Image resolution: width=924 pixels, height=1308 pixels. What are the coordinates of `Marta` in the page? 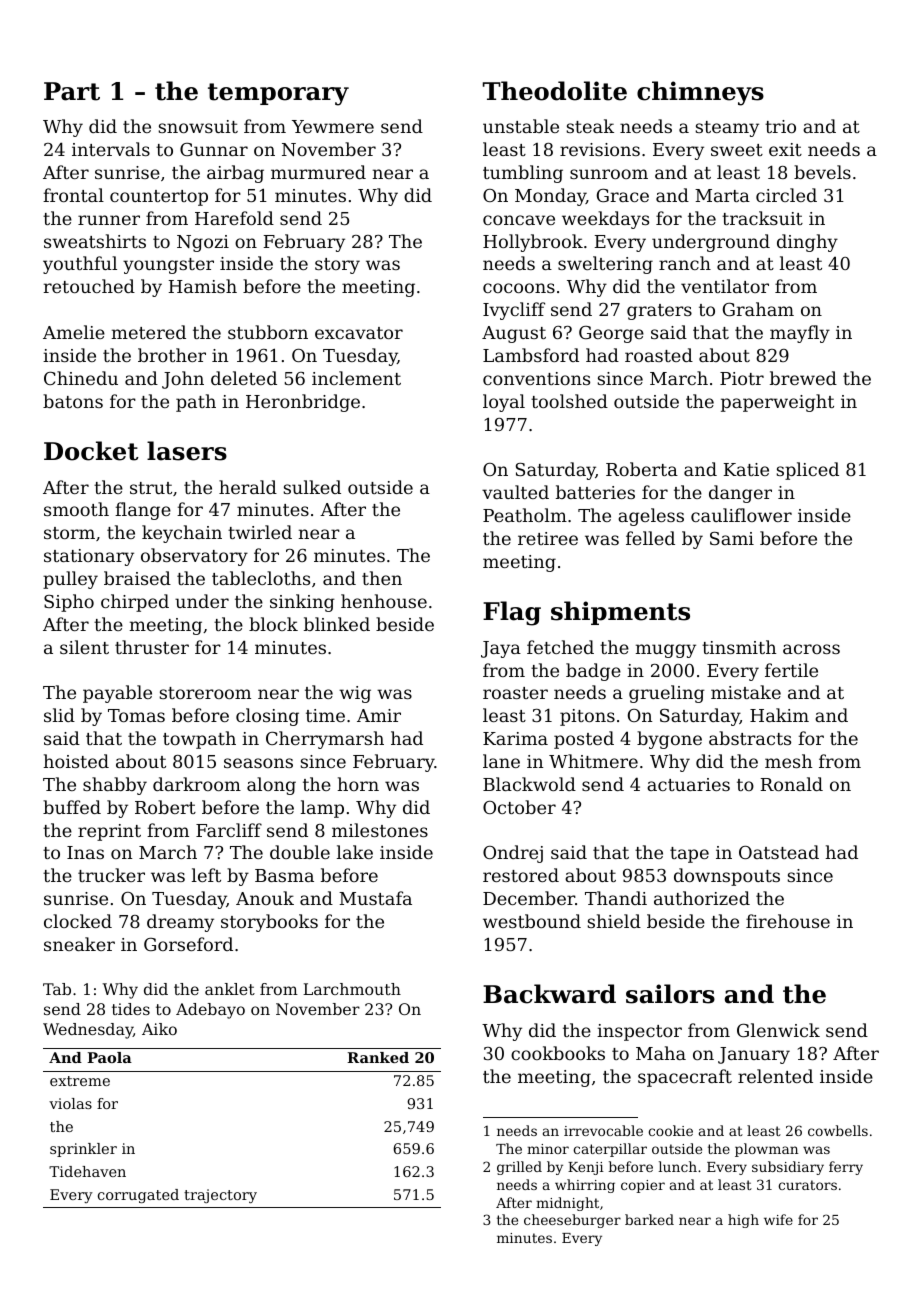 It's located at (722, 195).
